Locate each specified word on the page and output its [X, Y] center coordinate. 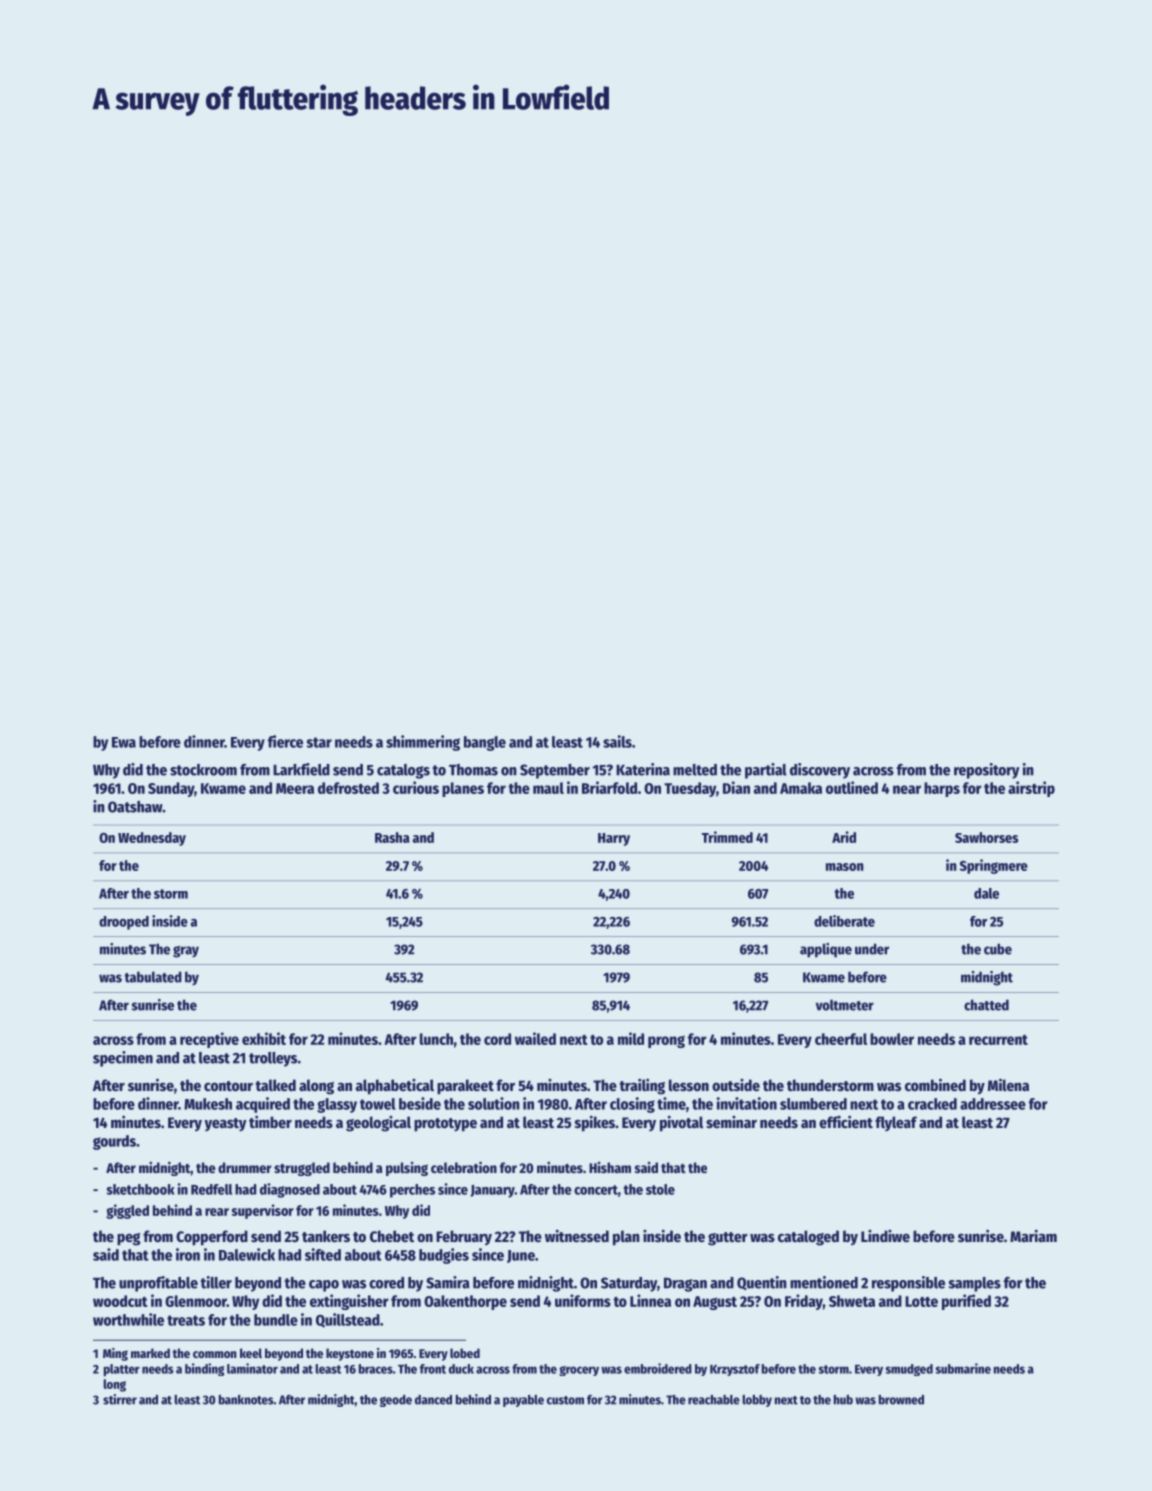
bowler [892, 1039]
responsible [908, 1284]
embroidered [658, 1368]
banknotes [246, 1400]
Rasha [392, 837]
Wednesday [152, 839]
